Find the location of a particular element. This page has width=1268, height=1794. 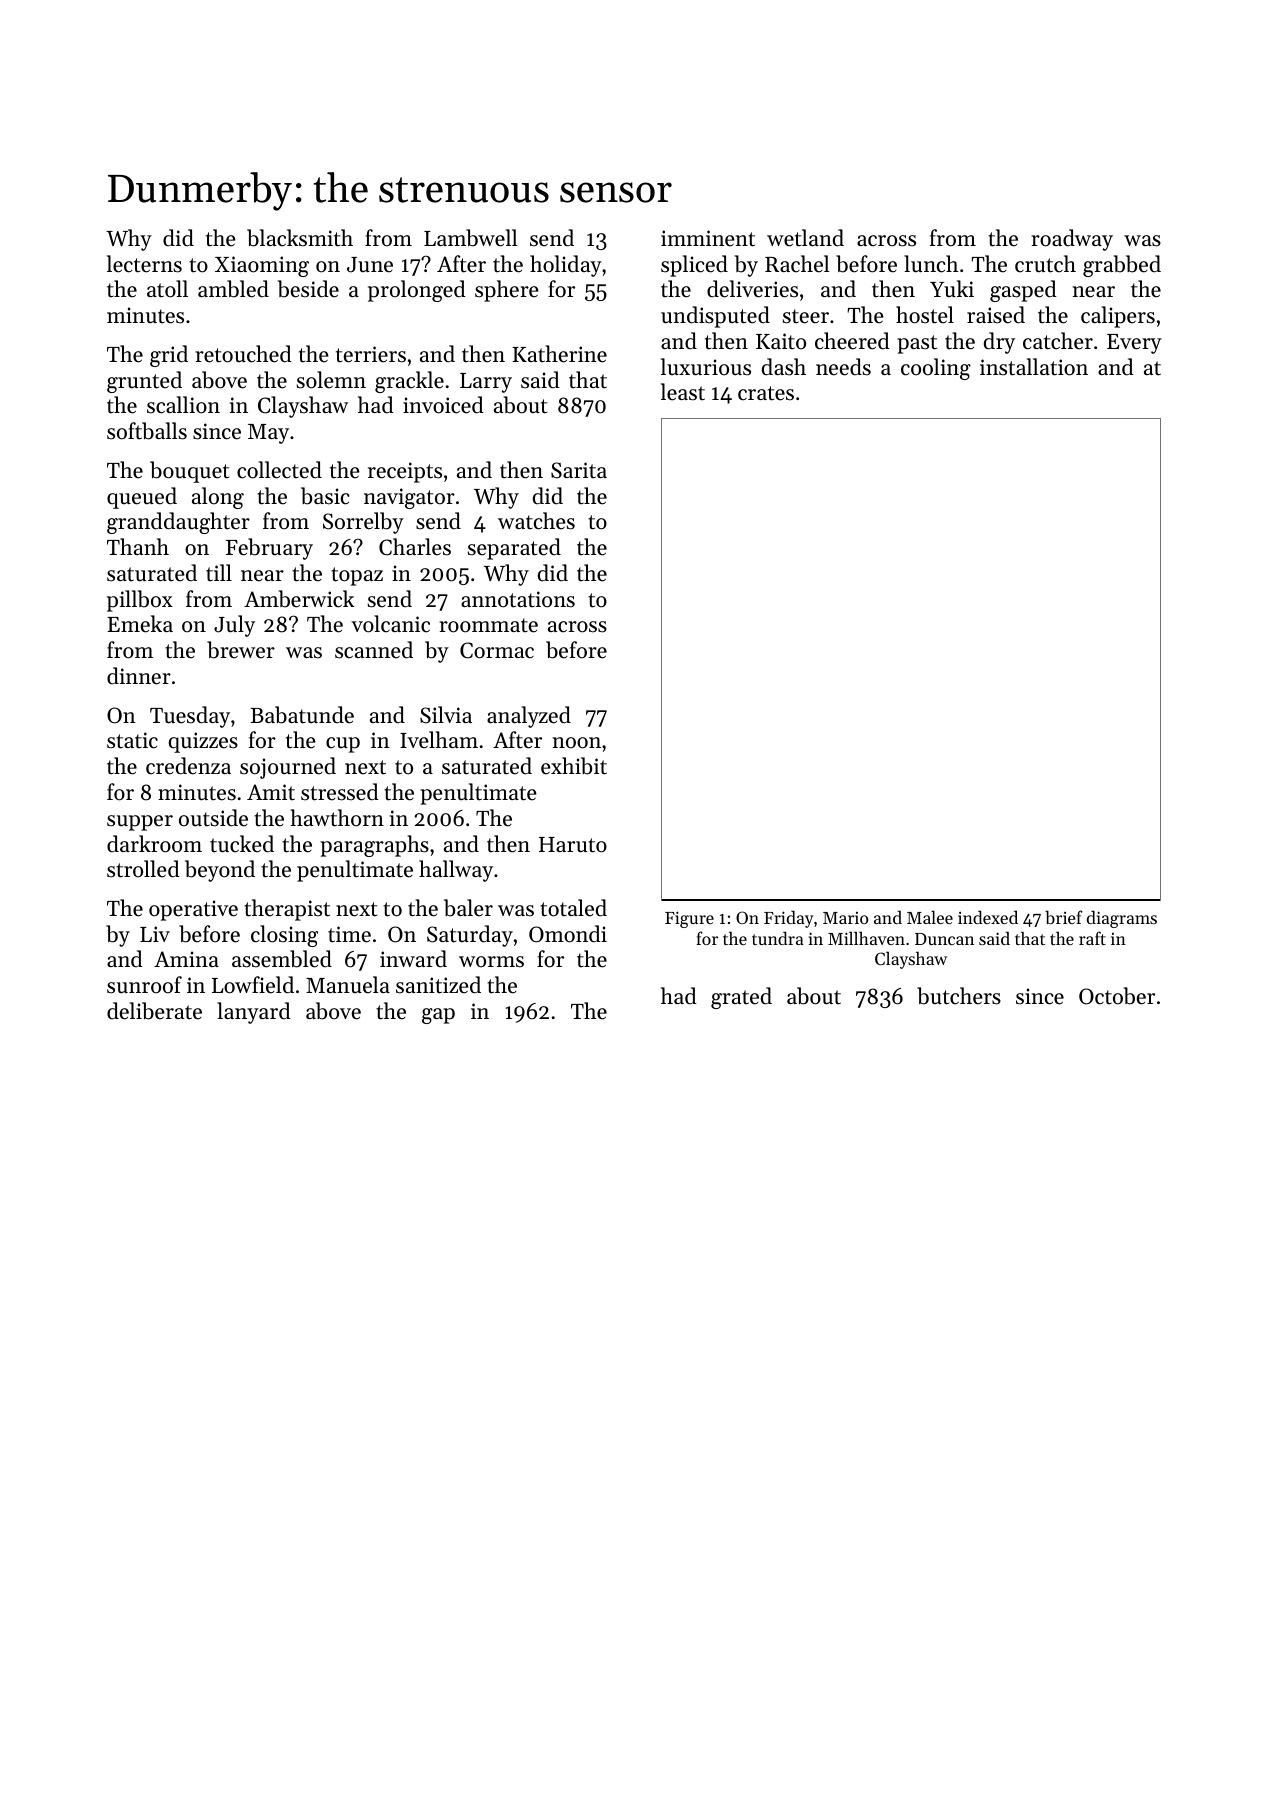

imminent is located at coordinates (708, 238).
